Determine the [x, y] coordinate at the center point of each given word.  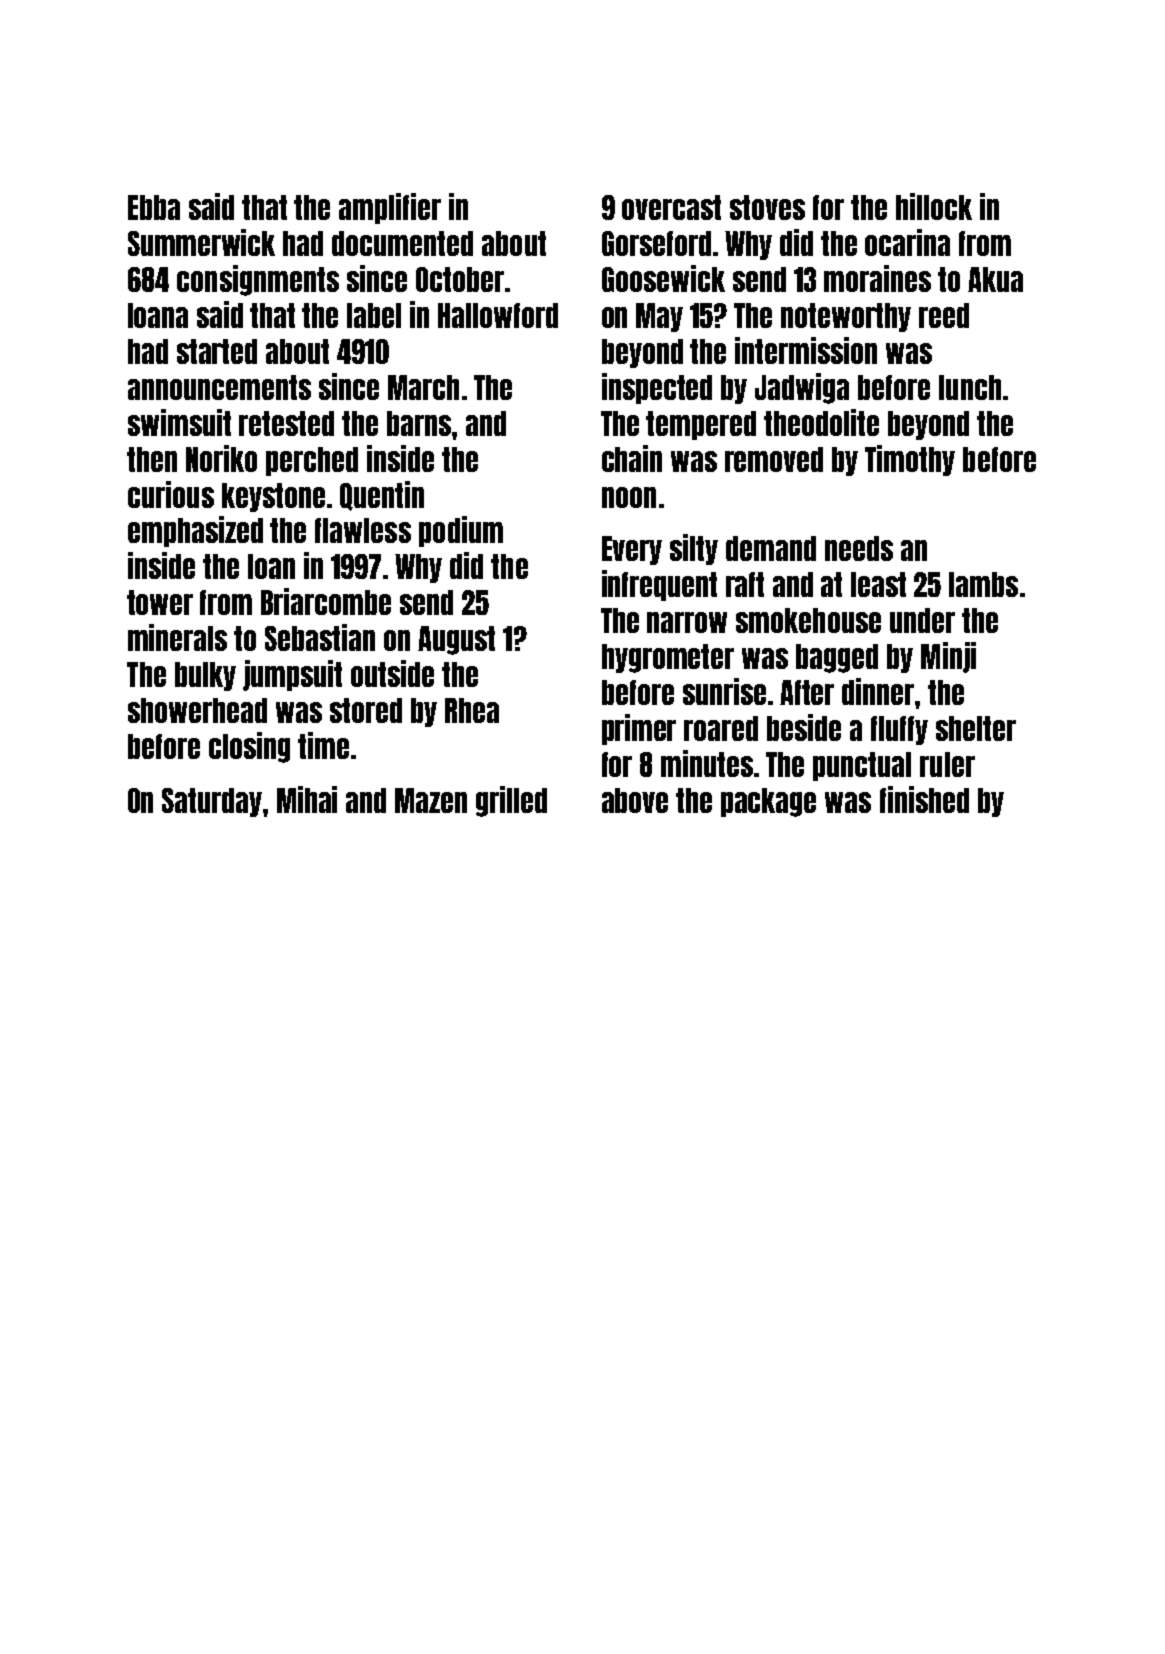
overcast [671, 207]
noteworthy [846, 317]
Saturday [212, 802]
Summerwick [201, 242]
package [768, 802]
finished [924, 799]
